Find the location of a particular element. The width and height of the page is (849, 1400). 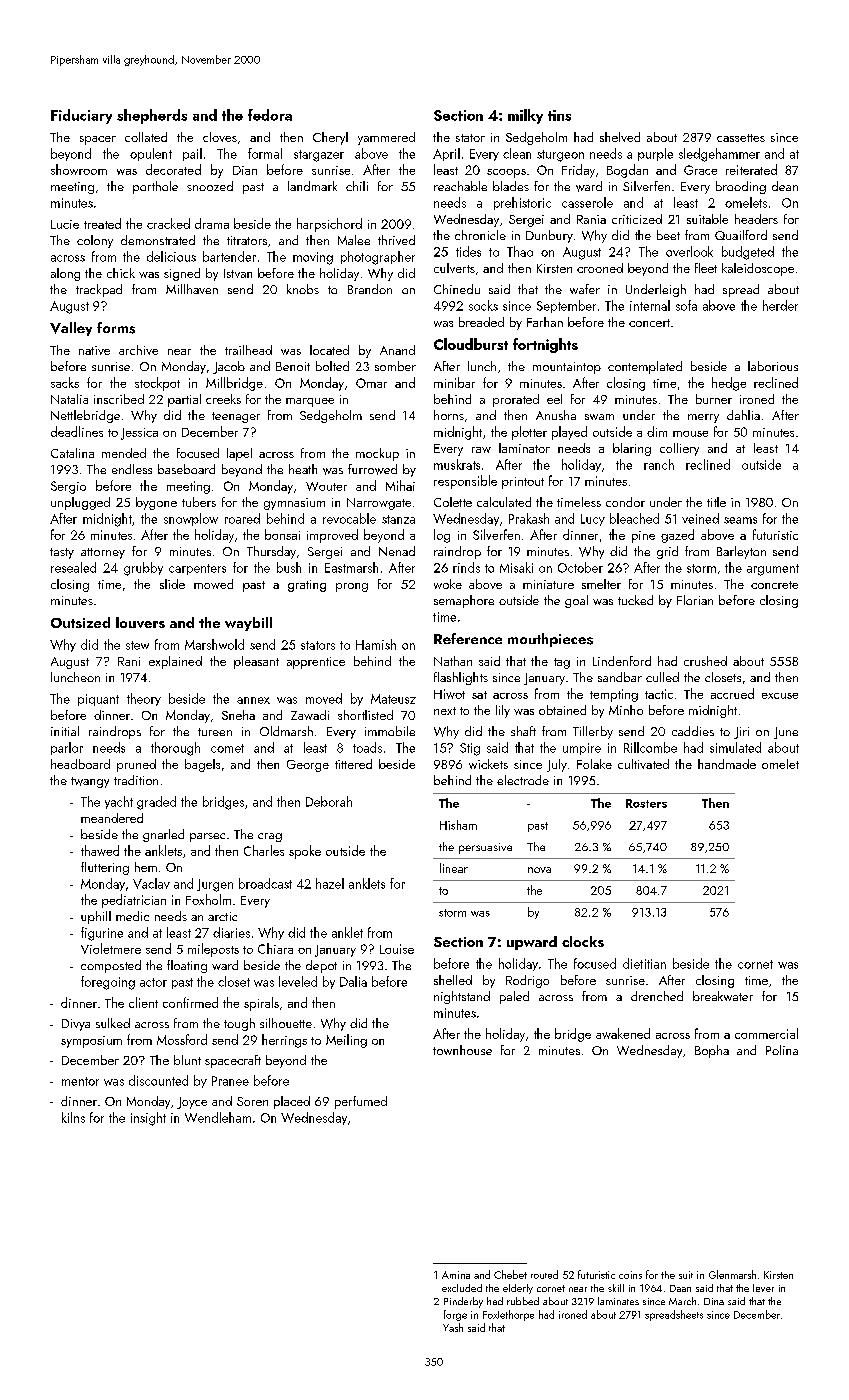

herder is located at coordinates (780, 305).
